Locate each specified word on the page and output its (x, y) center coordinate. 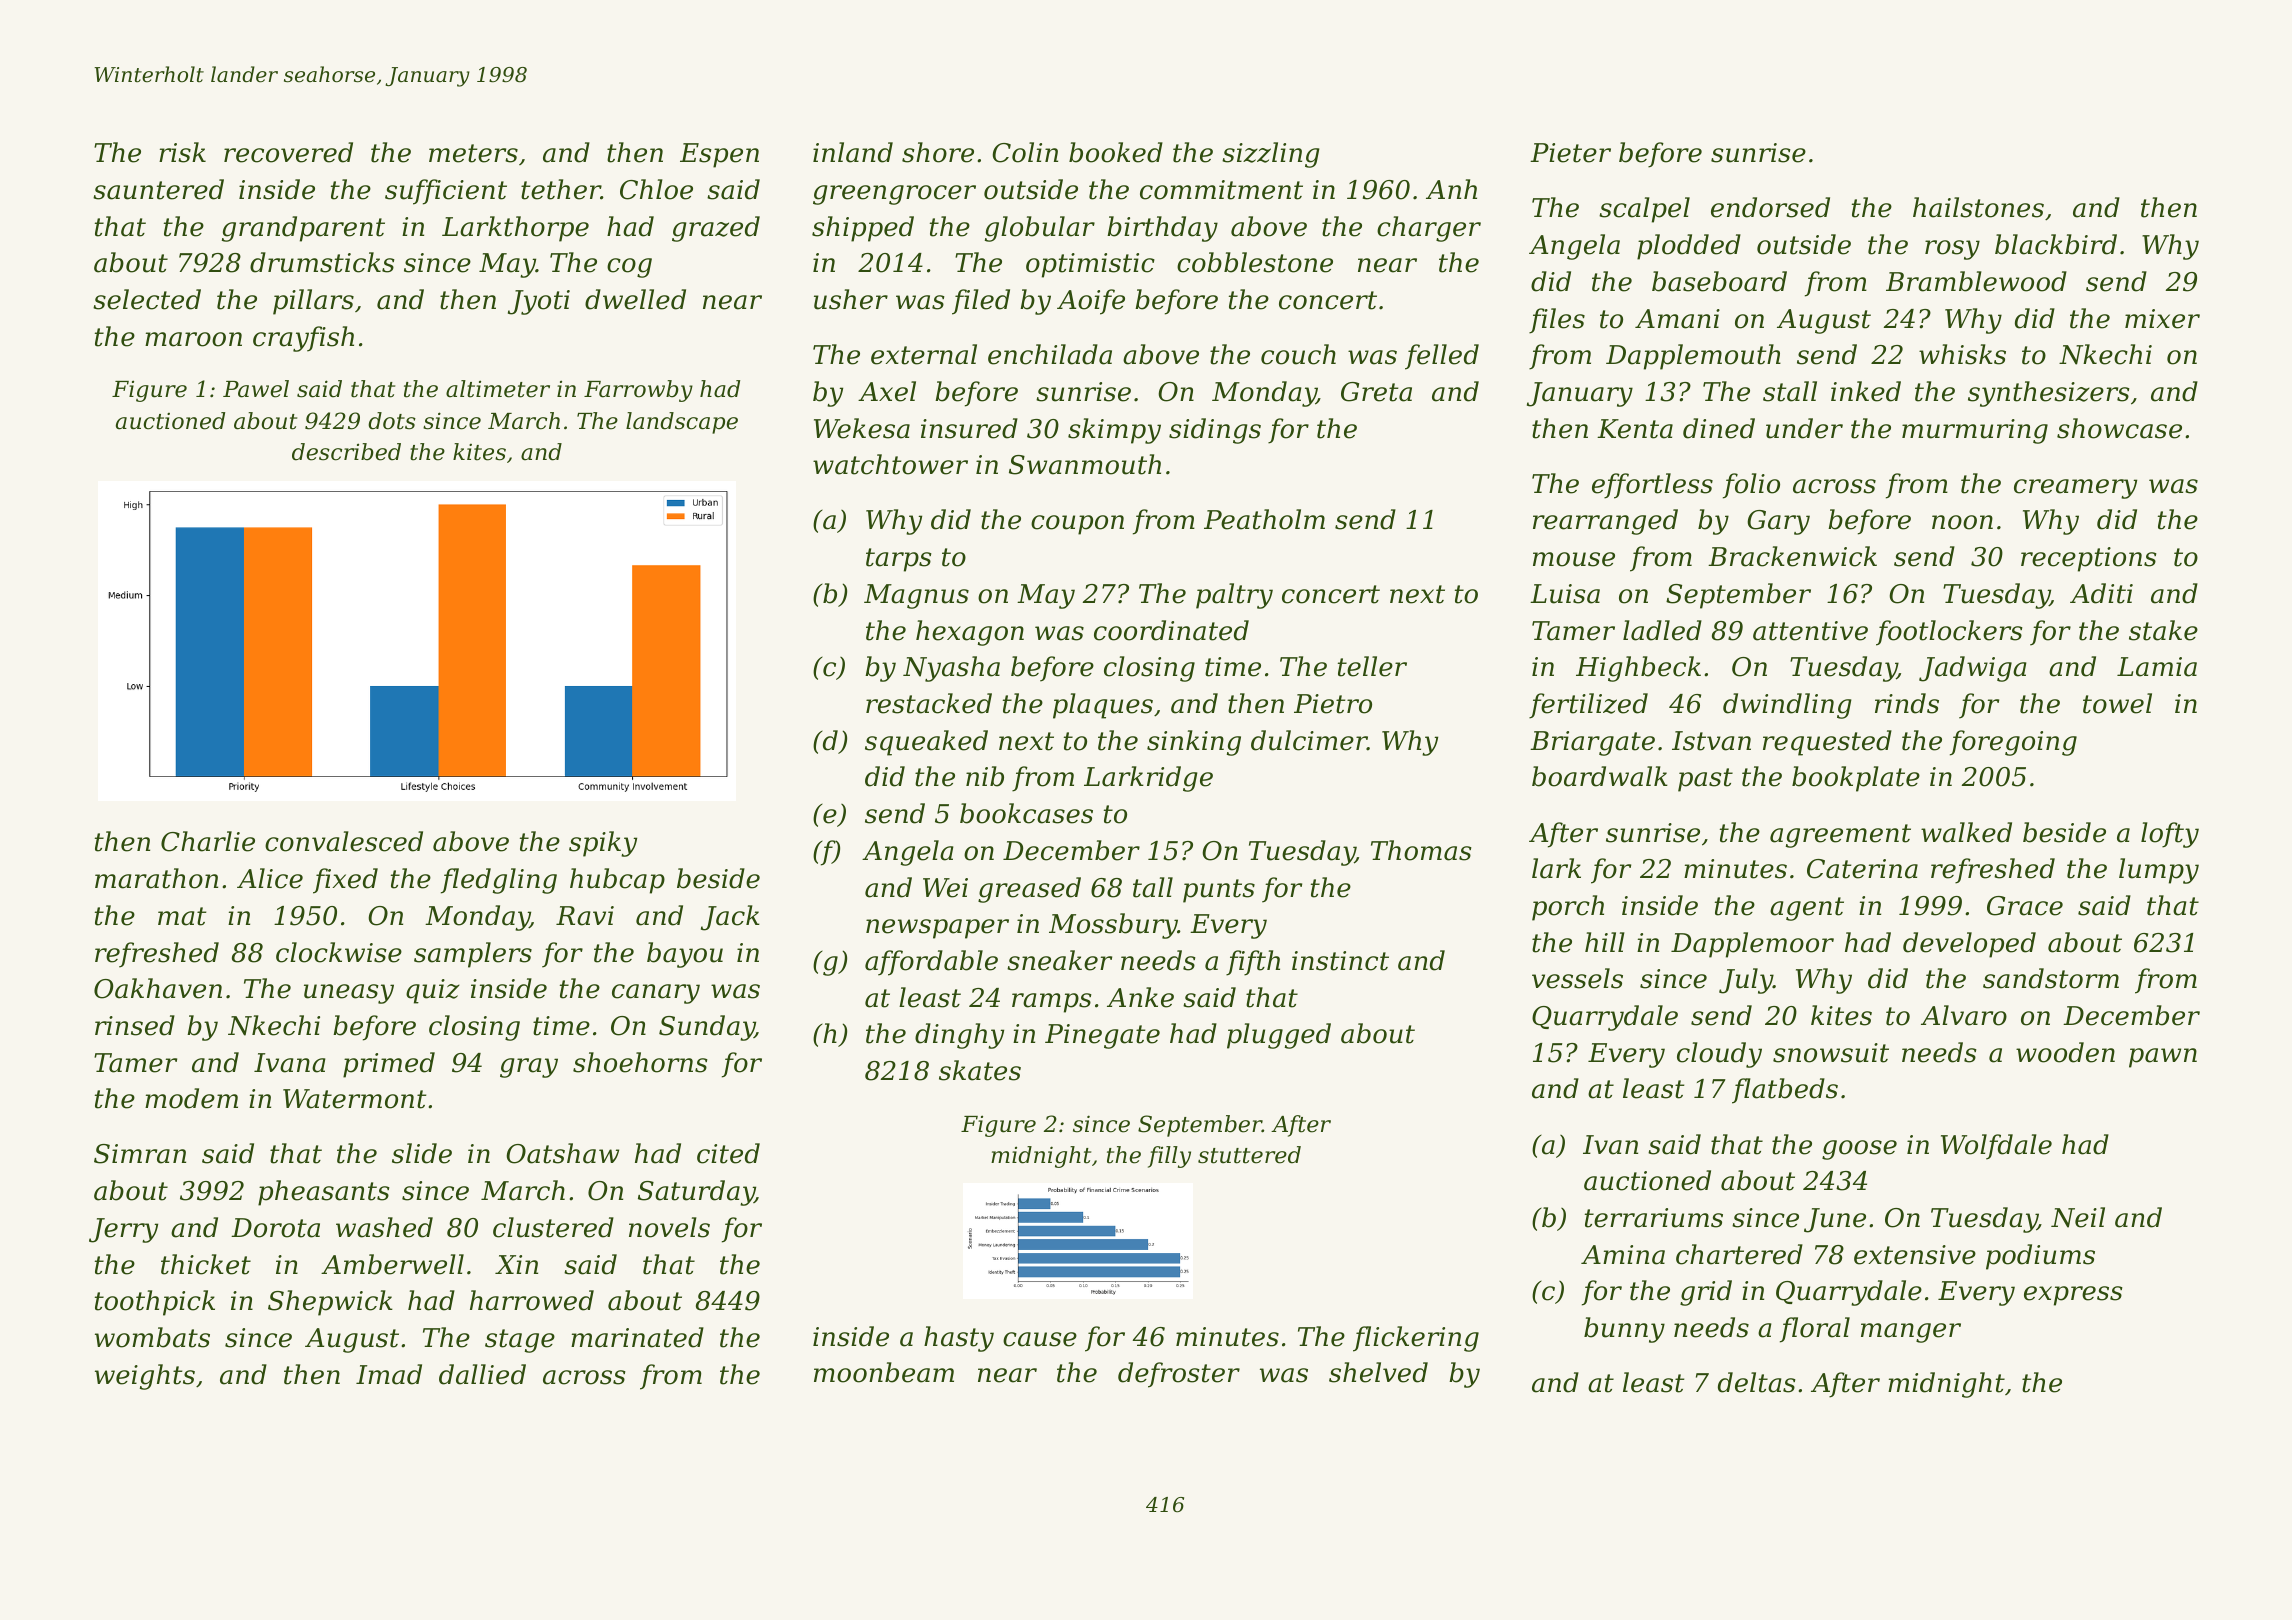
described (346, 452)
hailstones (1978, 207)
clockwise (339, 952)
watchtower (890, 464)
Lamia (2157, 667)
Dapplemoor (1752, 945)
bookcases (1026, 813)
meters (473, 153)
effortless (1652, 486)
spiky (603, 844)
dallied (482, 1374)
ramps (1052, 1003)
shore (938, 152)
